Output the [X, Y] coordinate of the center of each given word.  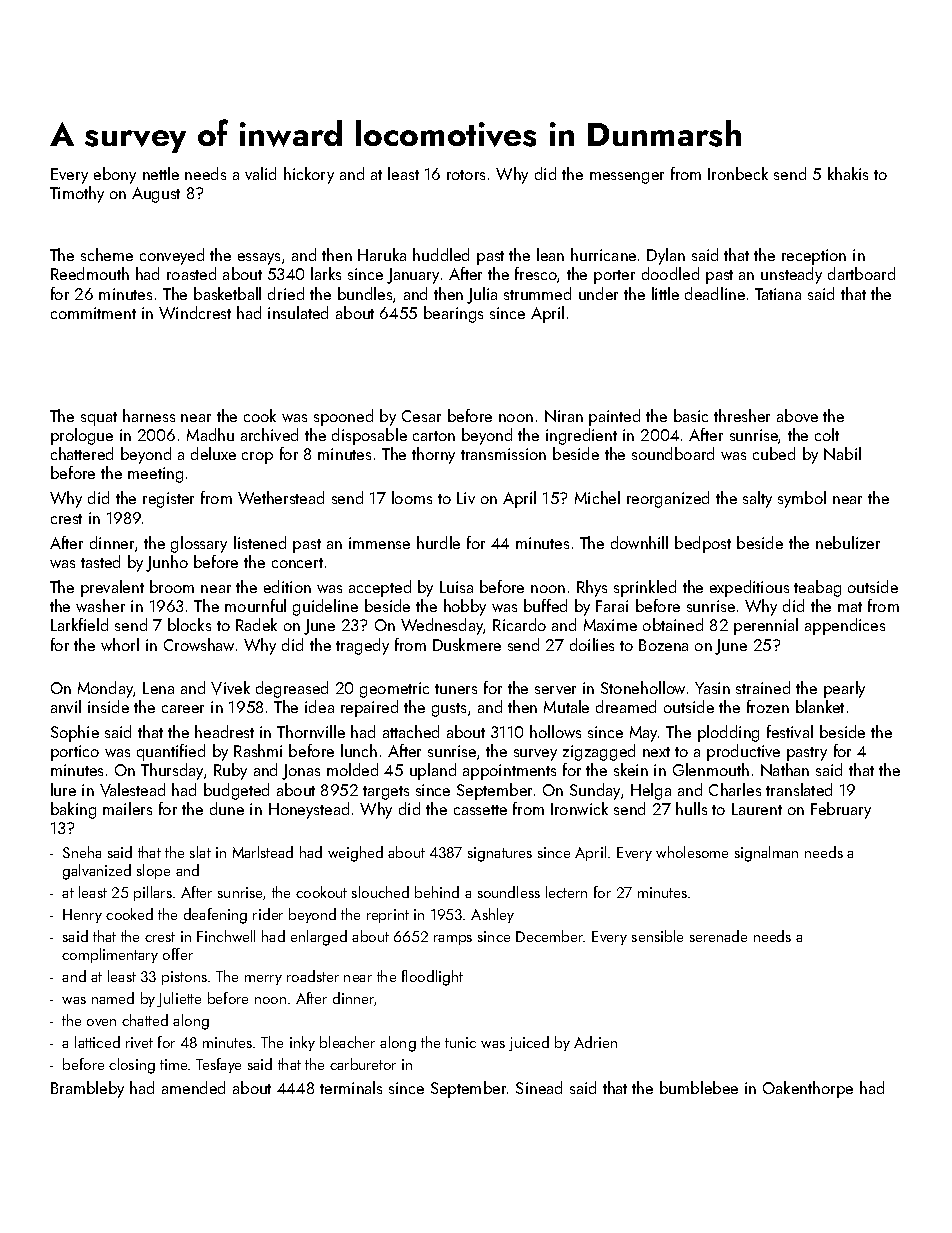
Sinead [539, 1087]
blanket [820, 706]
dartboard [861, 273]
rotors [466, 175]
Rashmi [258, 750]
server [555, 690]
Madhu [210, 434]
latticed [97, 1042]
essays [259, 259]
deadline [715, 293]
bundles [365, 293]
